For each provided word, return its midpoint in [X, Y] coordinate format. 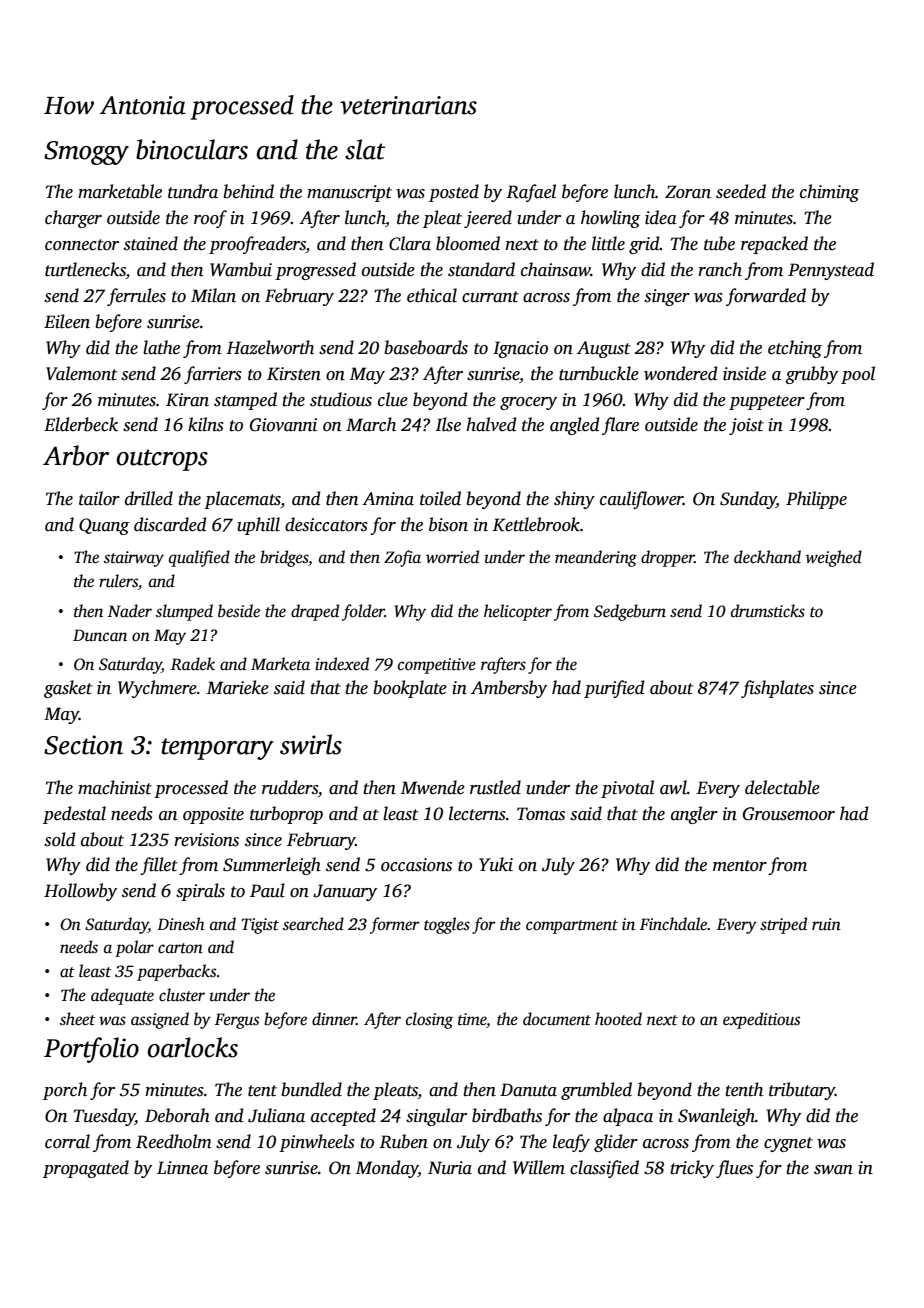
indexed [342, 663]
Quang [104, 526]
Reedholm [174, 1141]
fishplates [777, 689]
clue [393, 399]
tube [719, 243]
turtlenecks [85, 270]
